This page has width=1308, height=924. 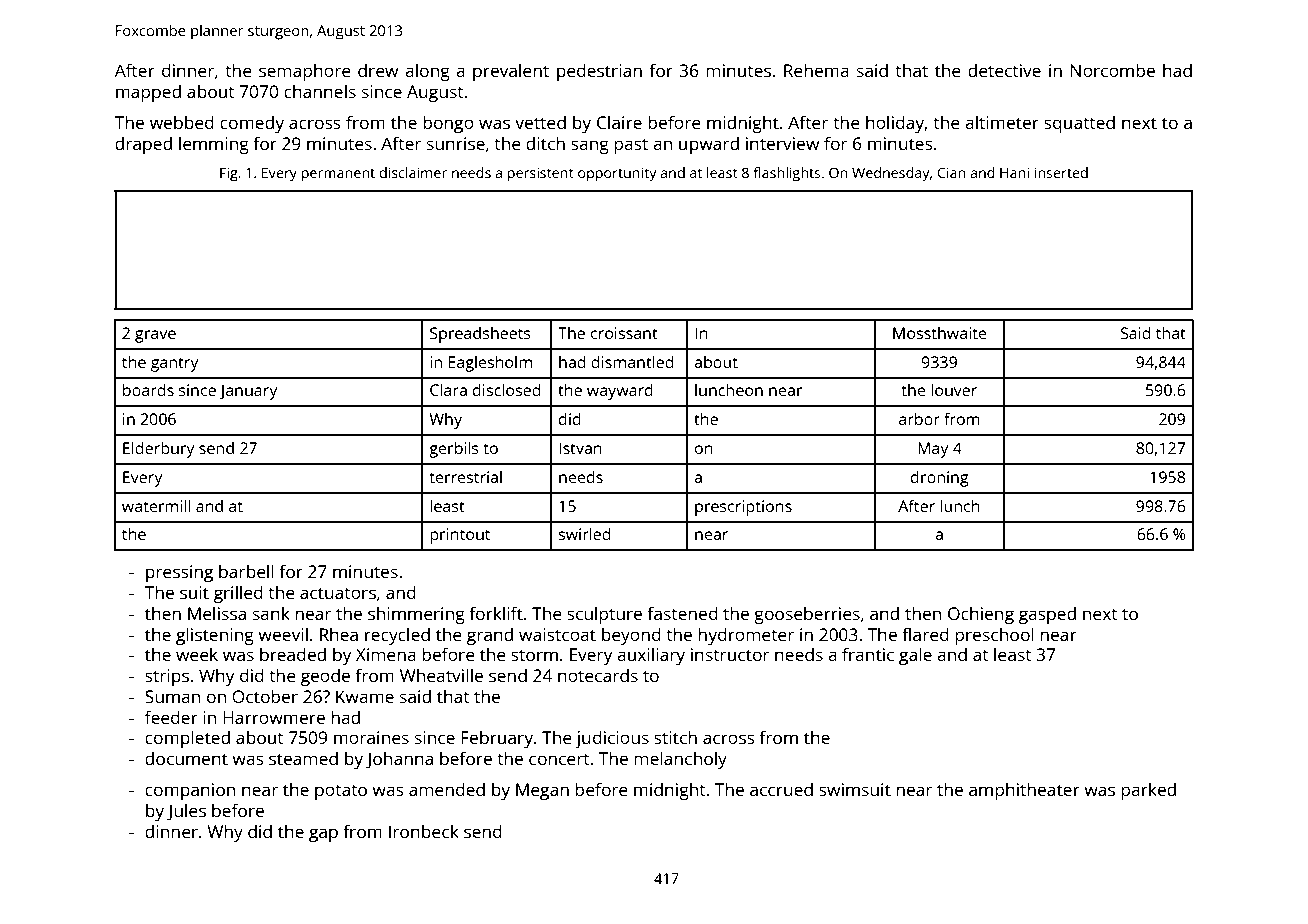 What do you see at coordinates (325, 677) in the page?
I see `geode` at bounding box center [325, 677].
